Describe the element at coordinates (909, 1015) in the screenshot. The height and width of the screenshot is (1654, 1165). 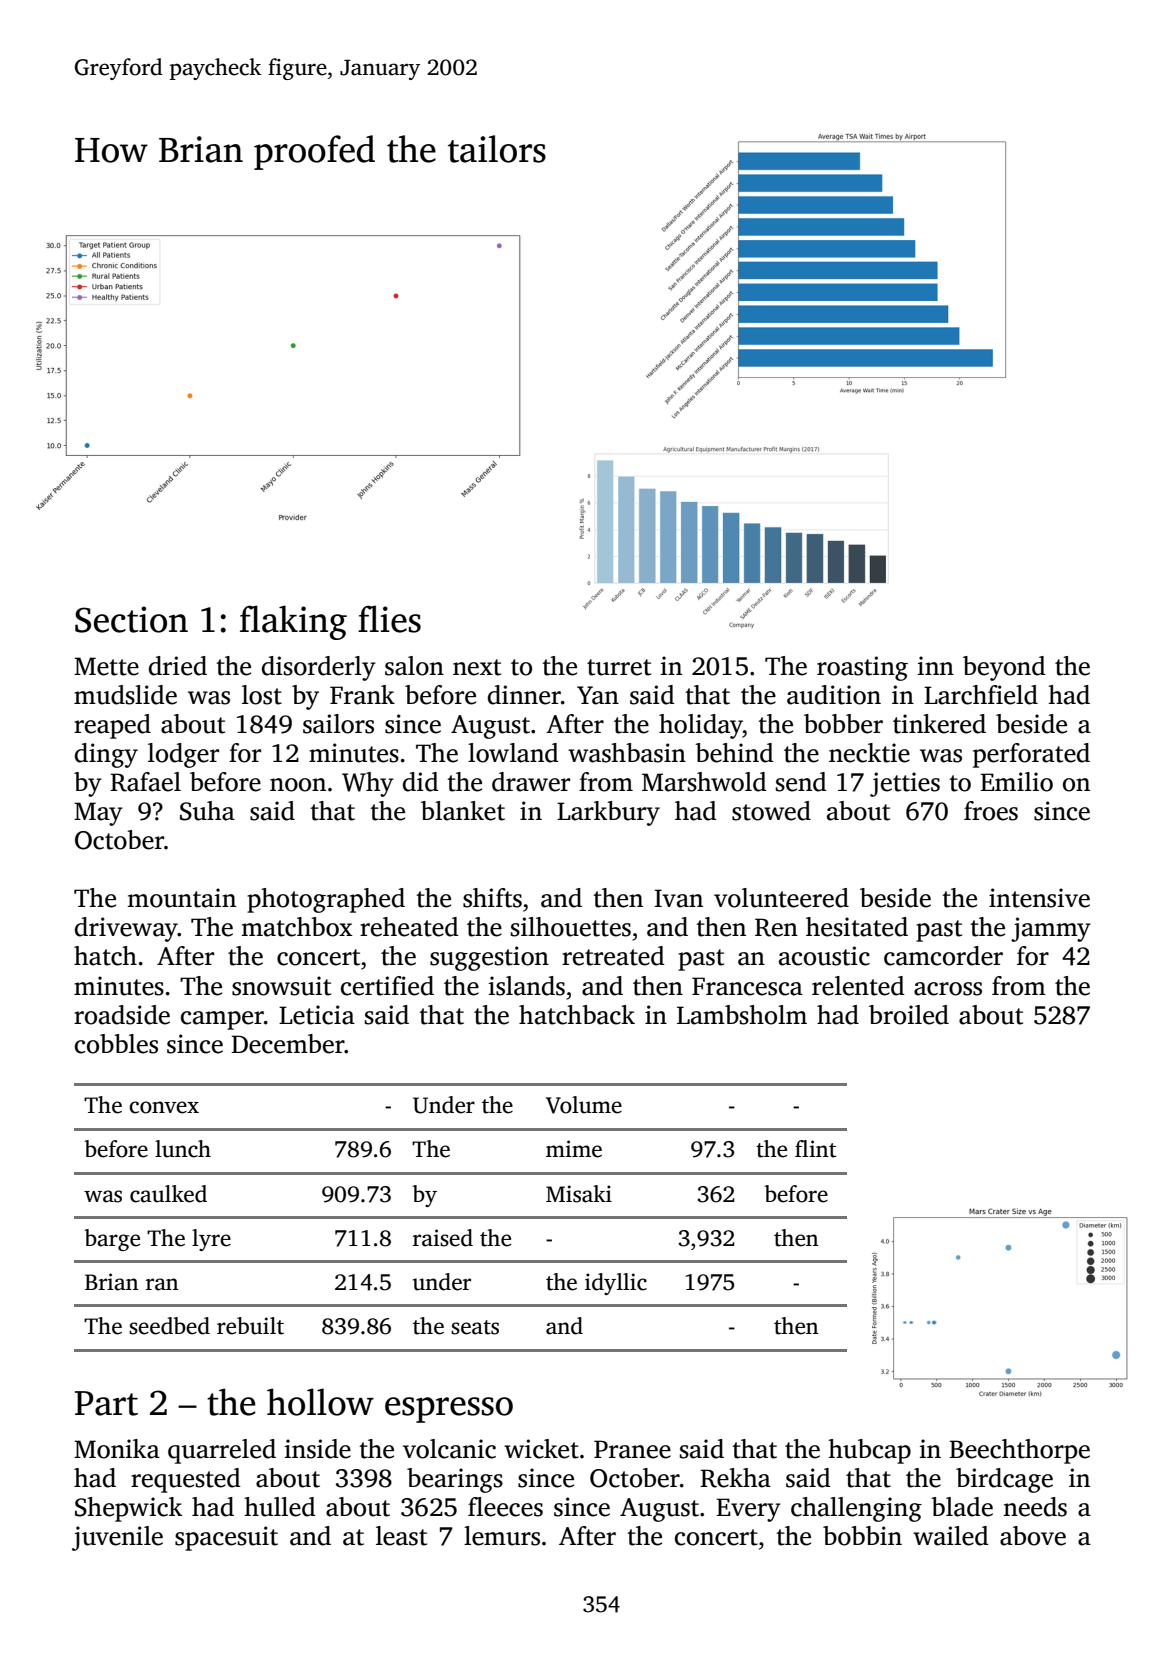
I see `broiled` at that location.
